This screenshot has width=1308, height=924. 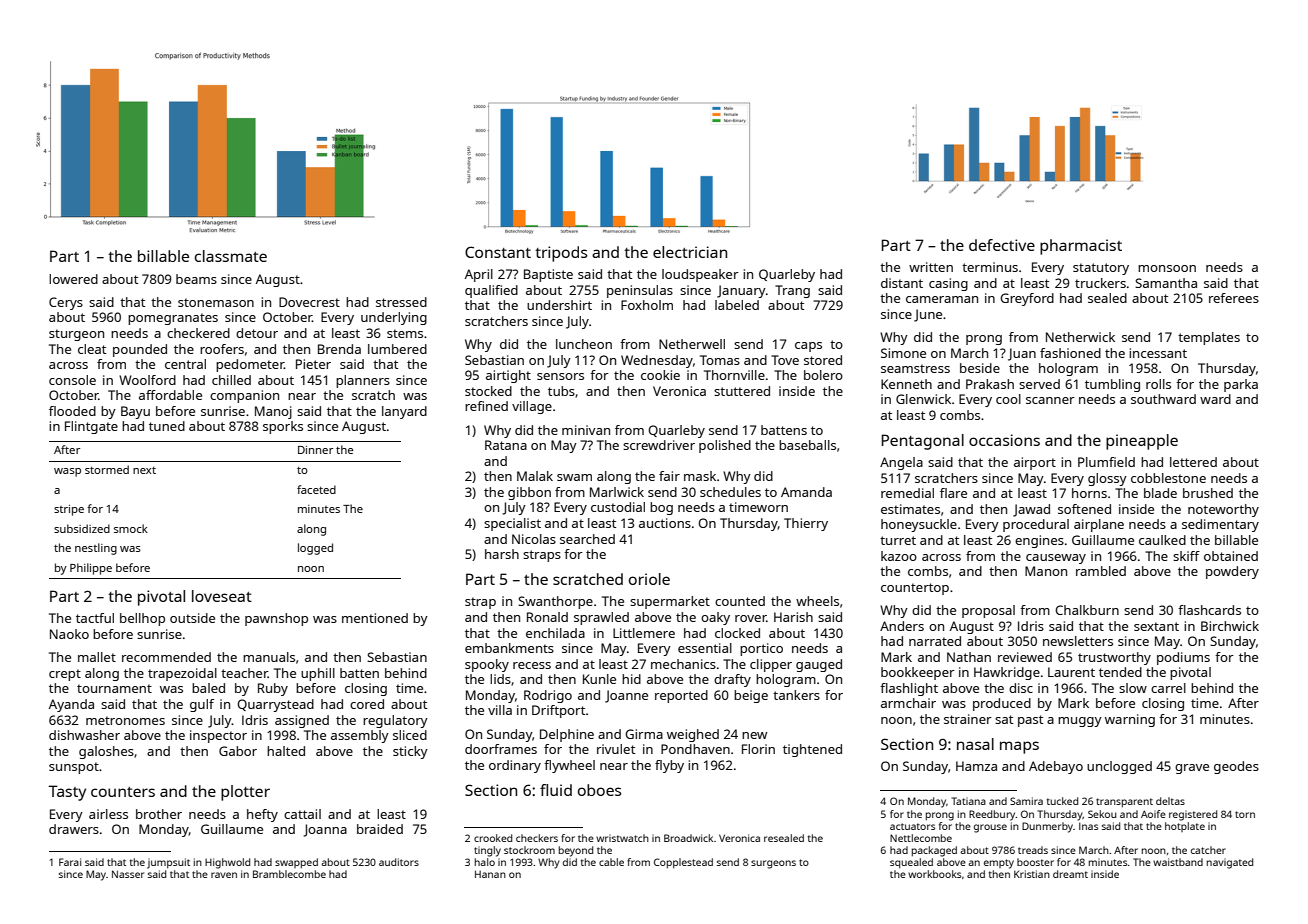 I want to click on flywheel, so click(x=569, y=766).
